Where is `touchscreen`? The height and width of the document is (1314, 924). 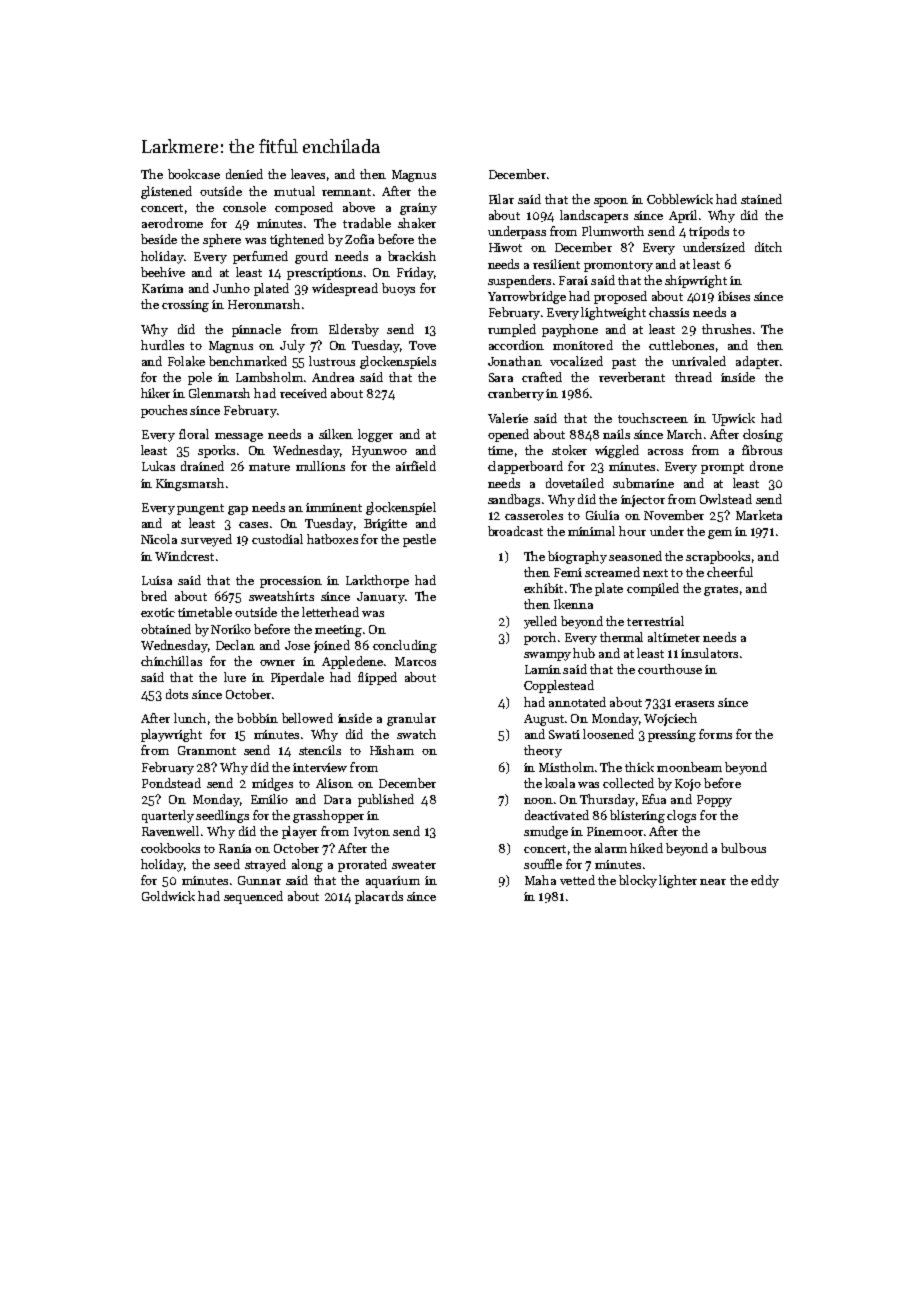
touchscreen is located at coordinates (653, 418).
